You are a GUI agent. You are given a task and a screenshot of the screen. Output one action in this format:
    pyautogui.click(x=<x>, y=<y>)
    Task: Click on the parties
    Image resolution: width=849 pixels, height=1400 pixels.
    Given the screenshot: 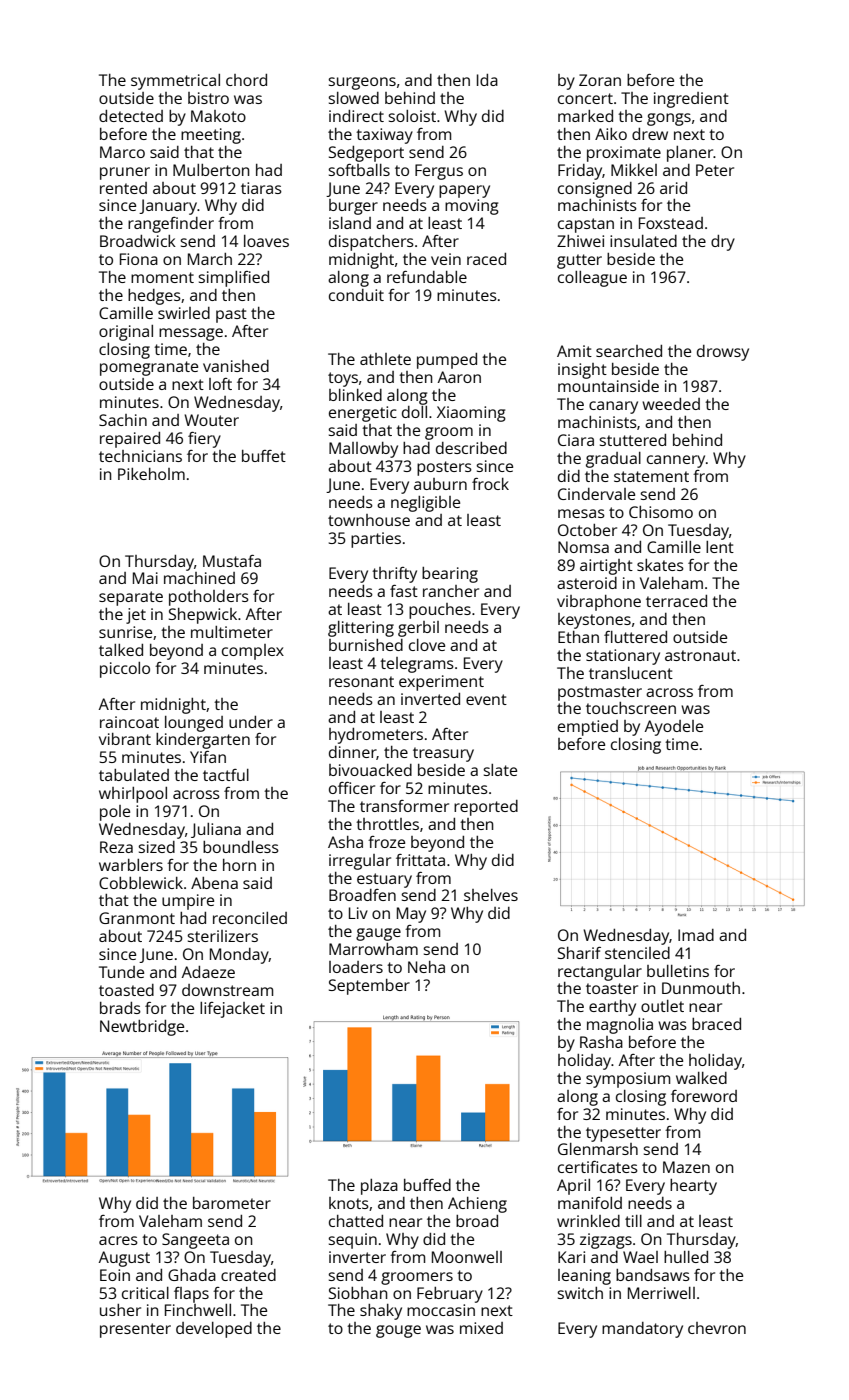 What is the action you would take?
    pyautogui.click(x=376, y=540)
